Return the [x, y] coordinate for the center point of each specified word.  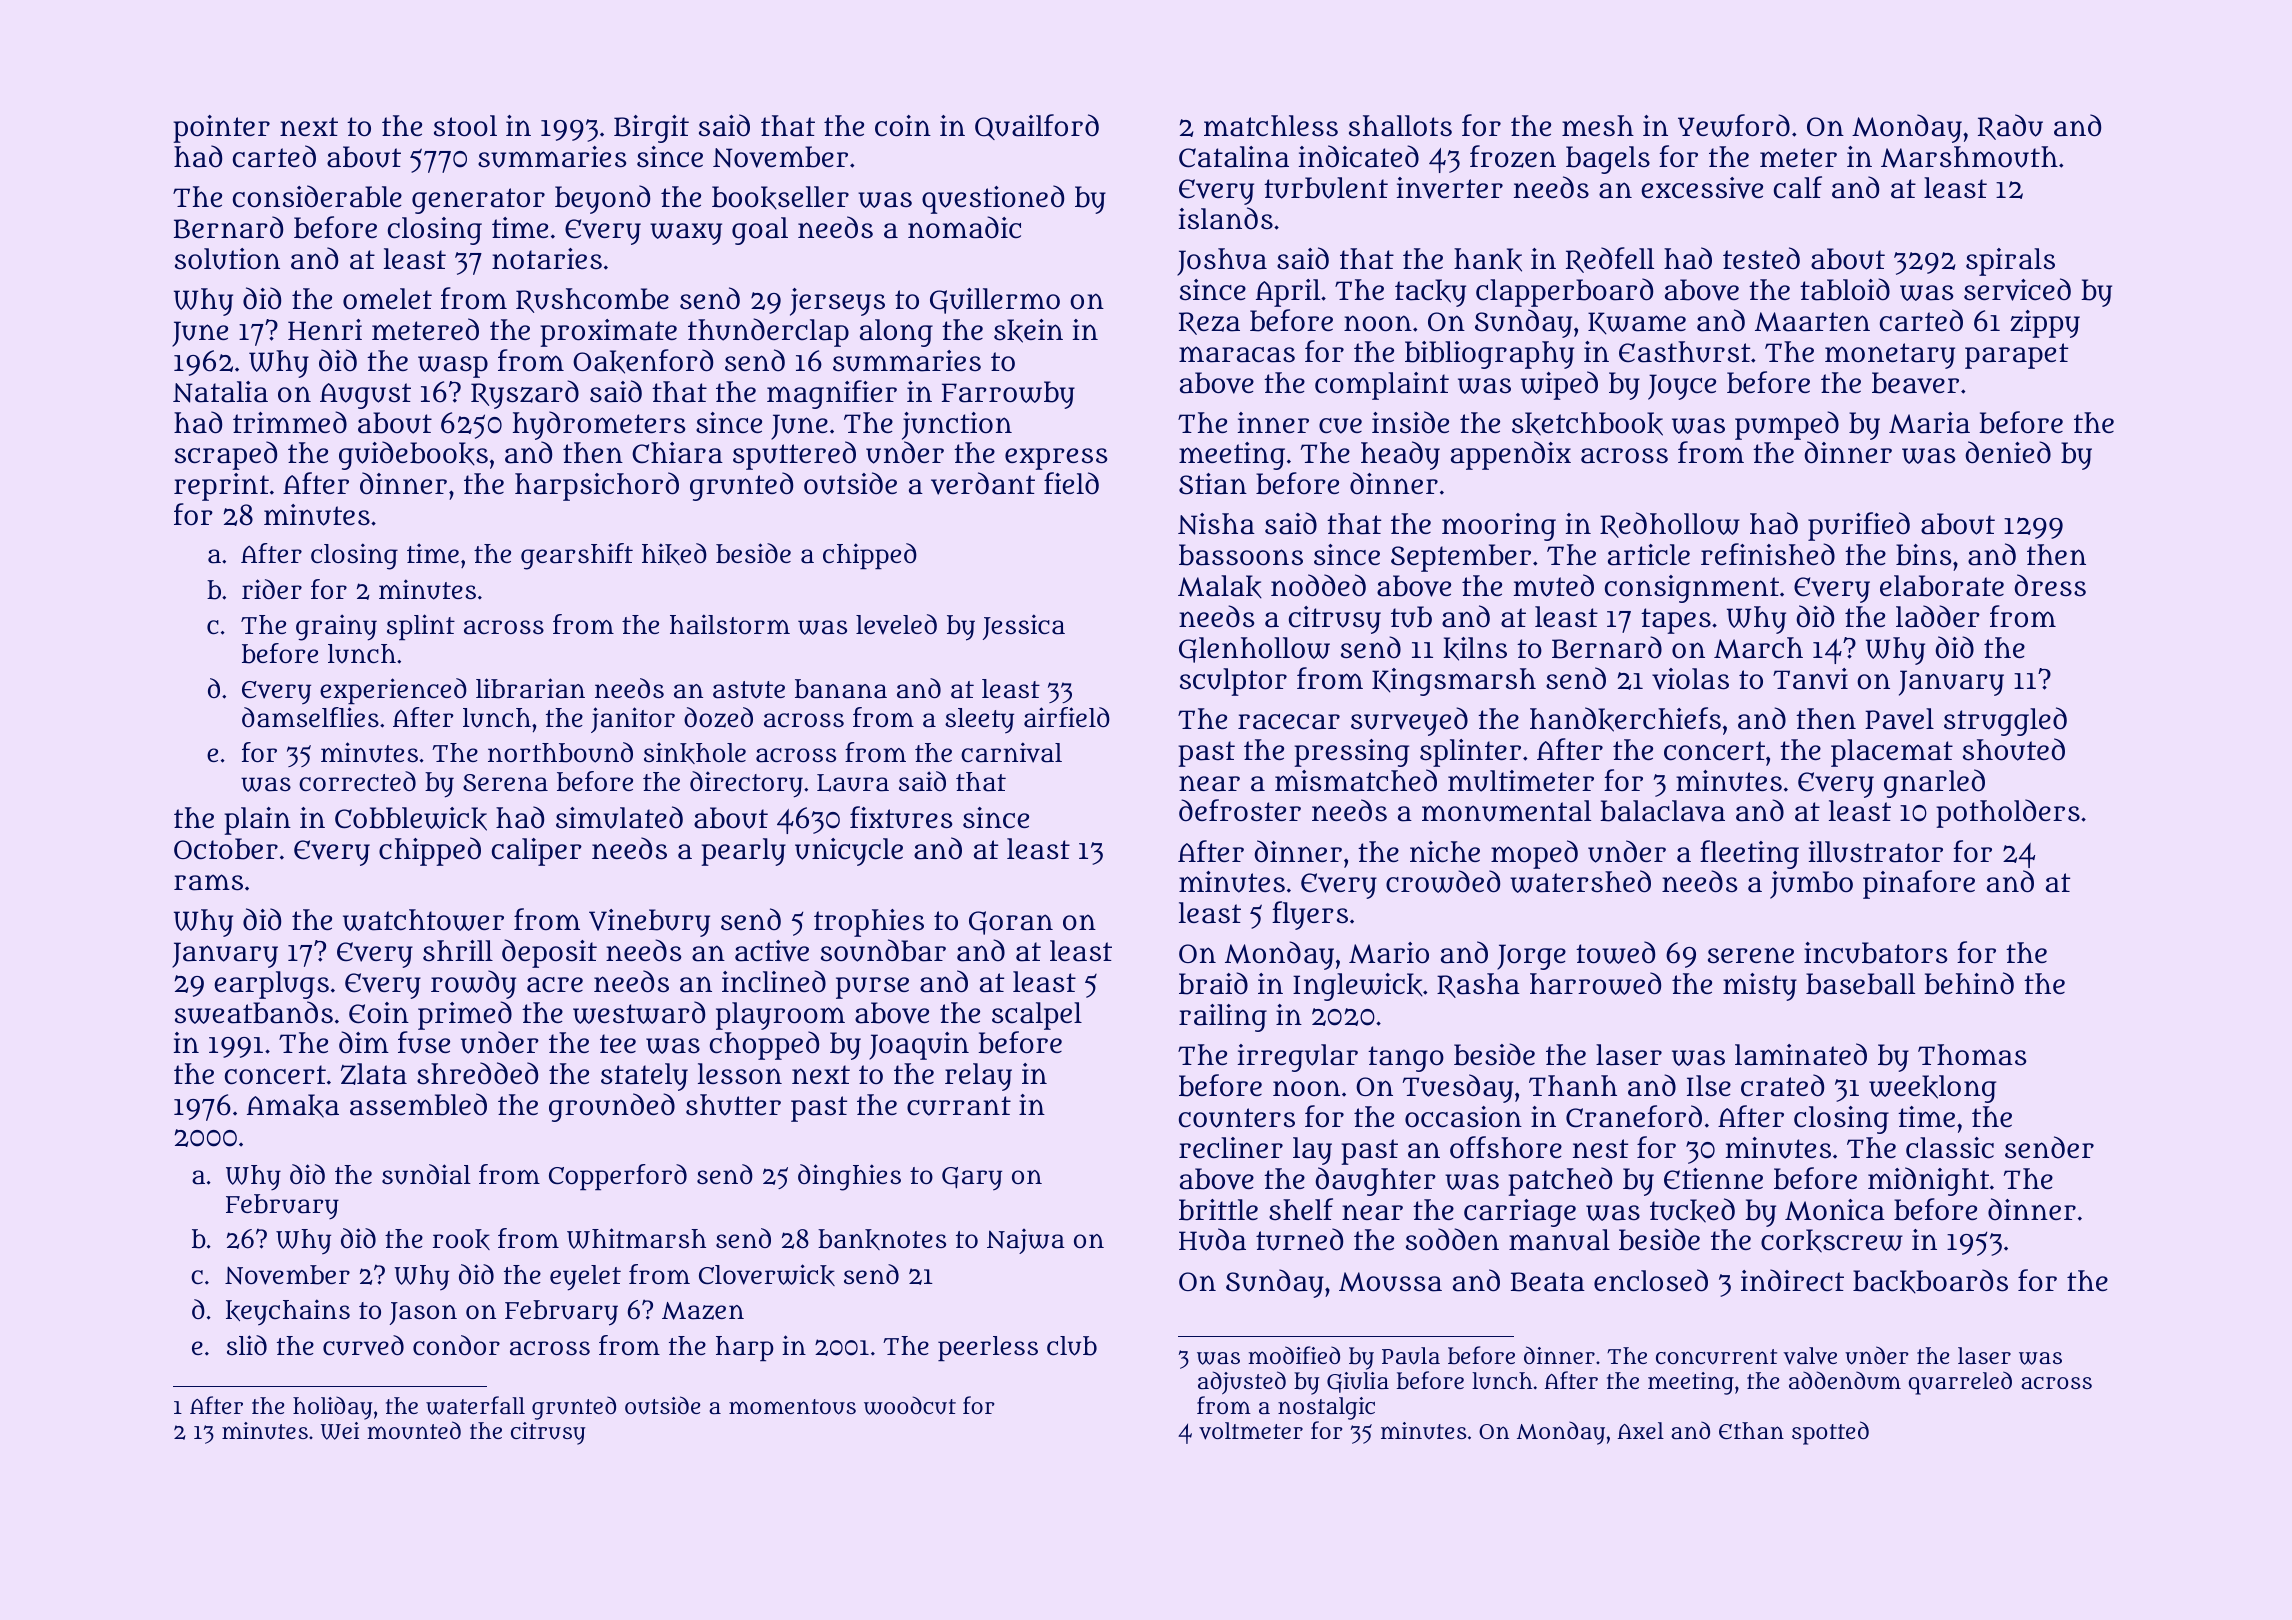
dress [2050, 585]
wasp [453, 367]
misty [1760, 987]
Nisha [1216, 524]
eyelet [585, 1278]
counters [1237, 1118]
